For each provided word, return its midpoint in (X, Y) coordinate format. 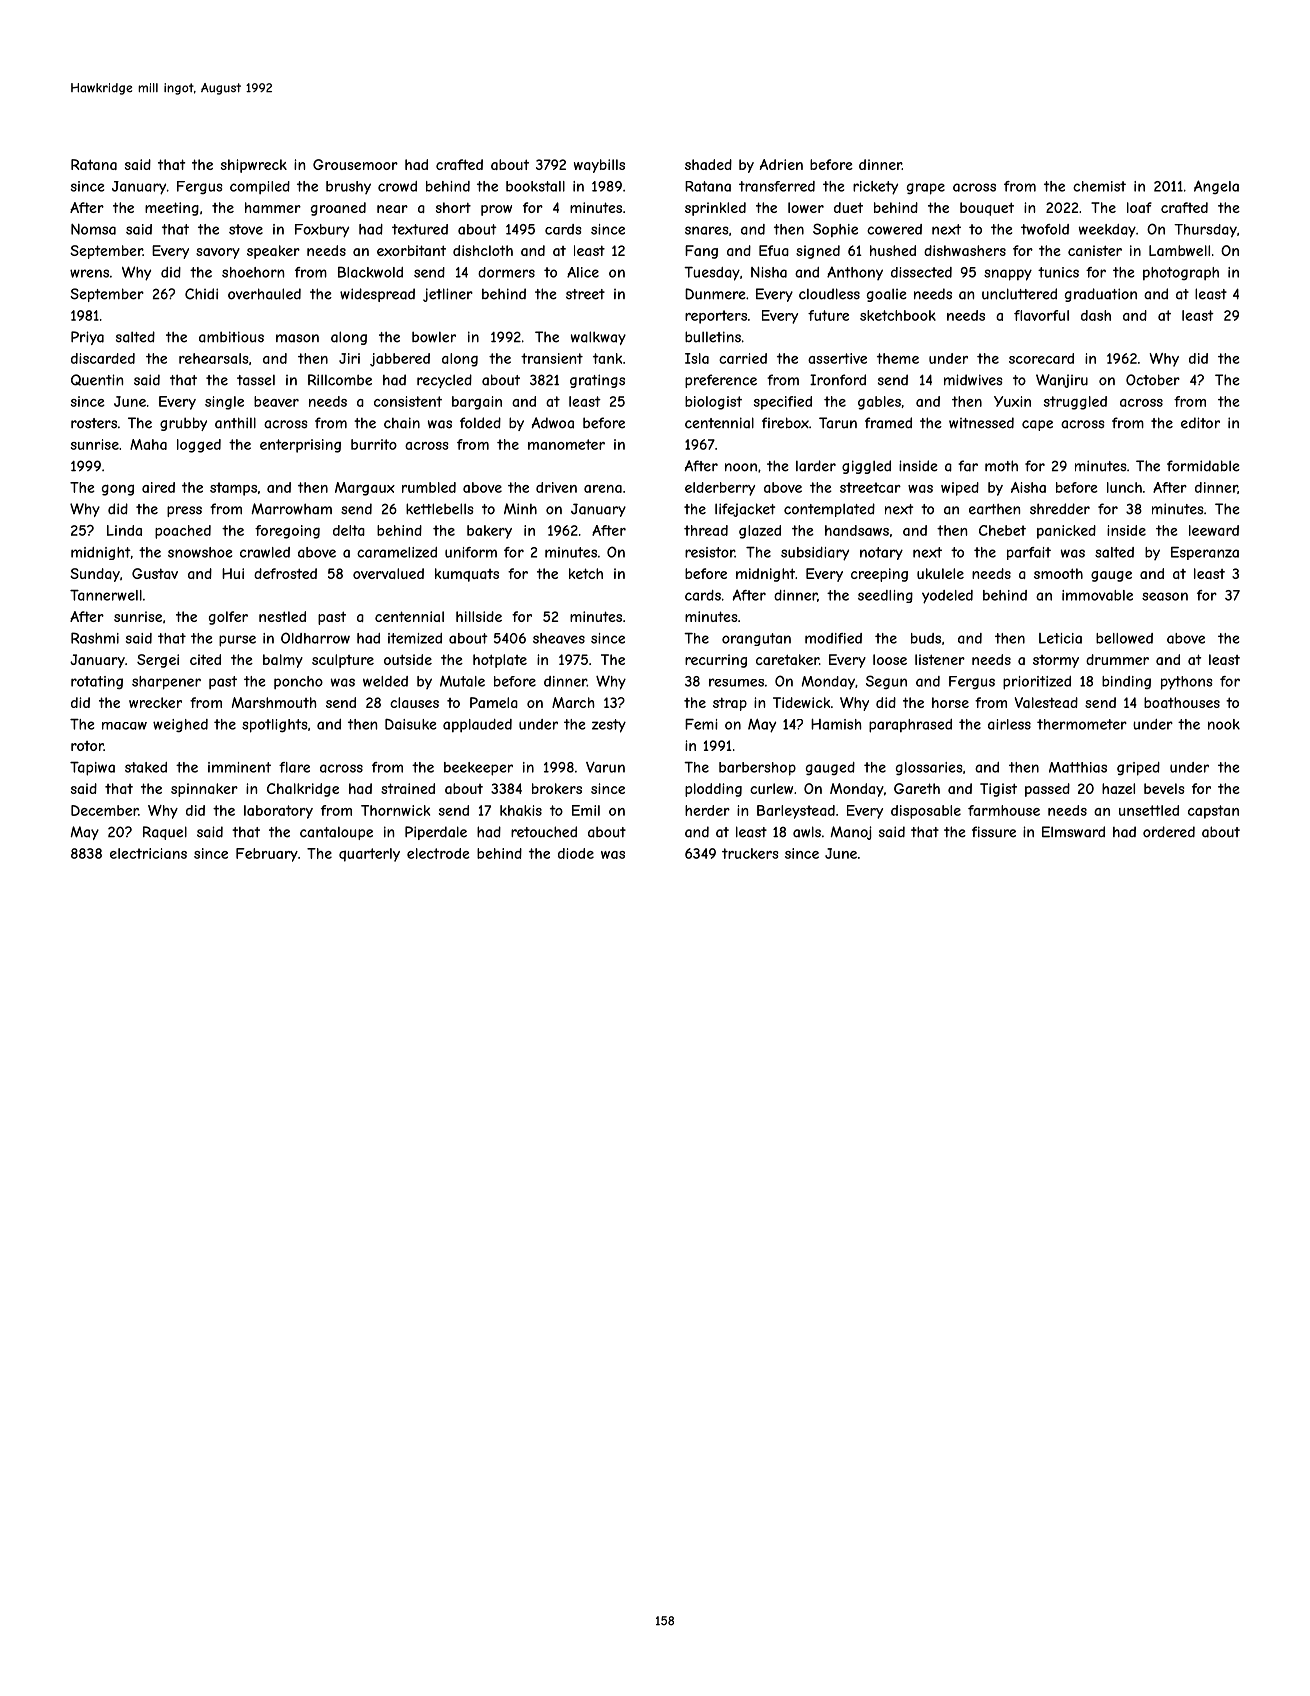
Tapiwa (92, 768)
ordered (1169, 832)
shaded (708, 164)
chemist (1099, 186)
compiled (260, 187)
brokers (557, 788)
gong (118, 490)
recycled (444, 381)
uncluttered (1019, 294)
